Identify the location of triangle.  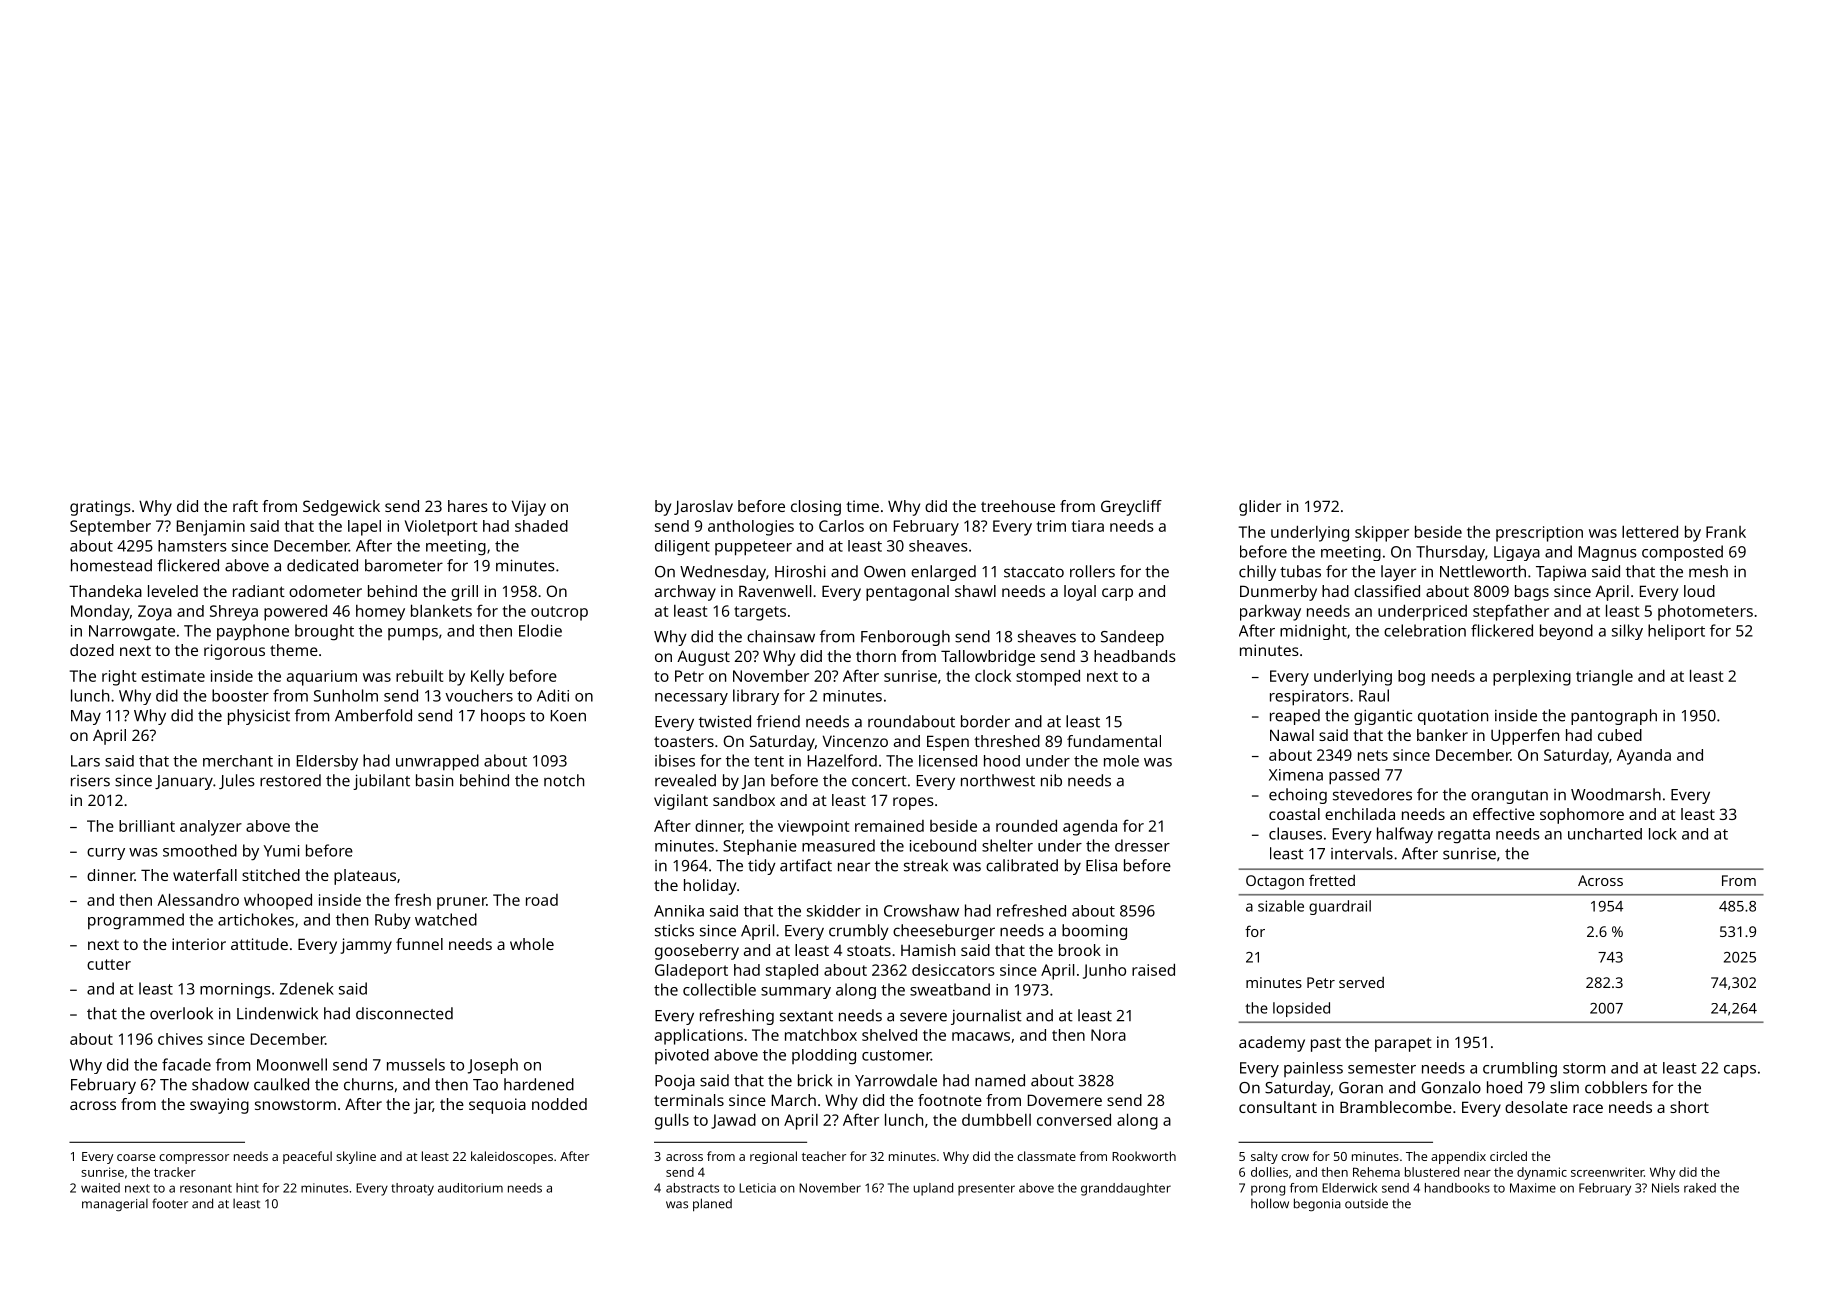
(1604, 677).
